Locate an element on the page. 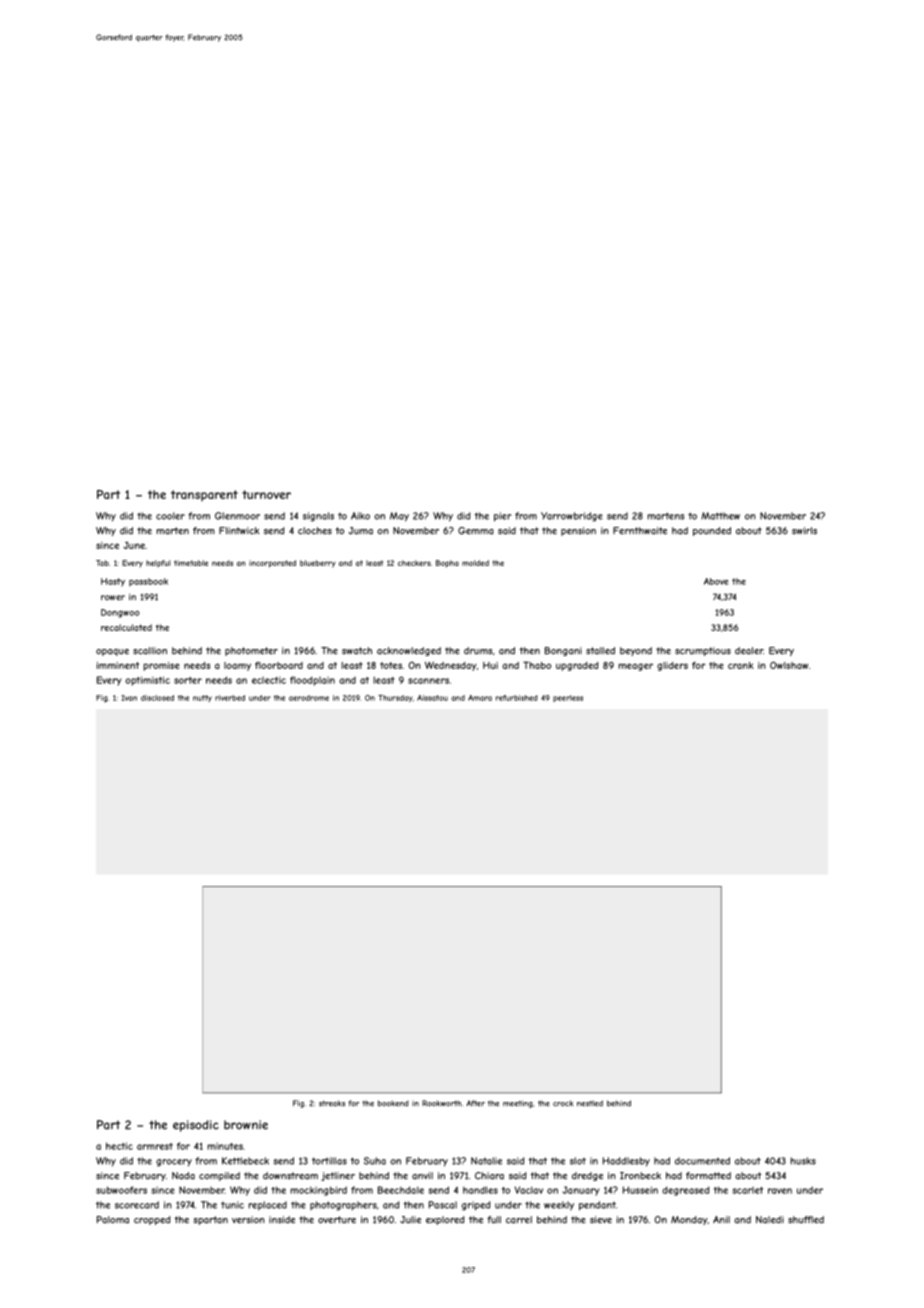 This page has width=924, height=1308. streaks is located at coordinates (332, 1103).
